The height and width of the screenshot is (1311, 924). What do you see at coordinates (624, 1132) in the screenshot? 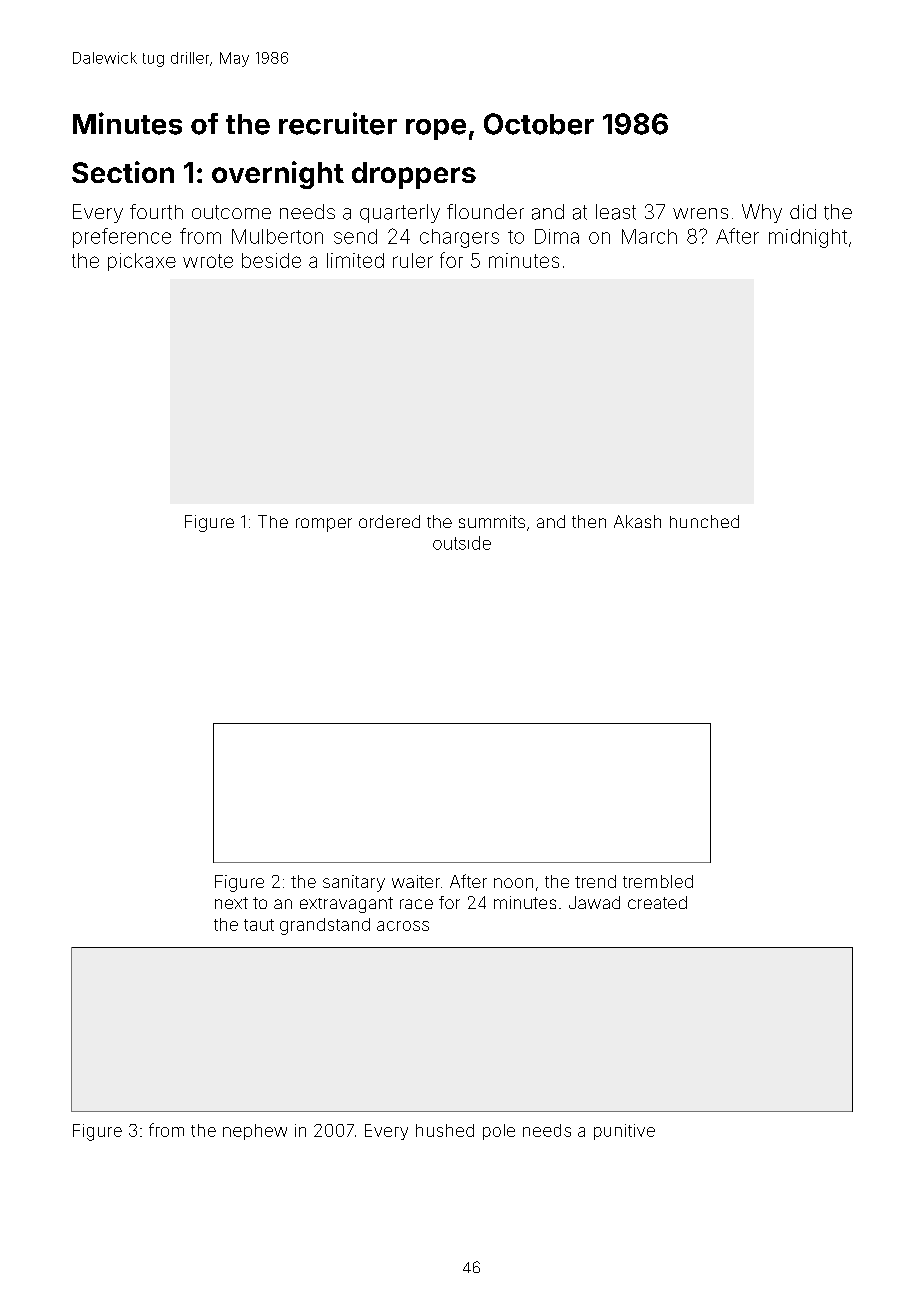
I see `punitive` at bounding box center [624, 1132].
